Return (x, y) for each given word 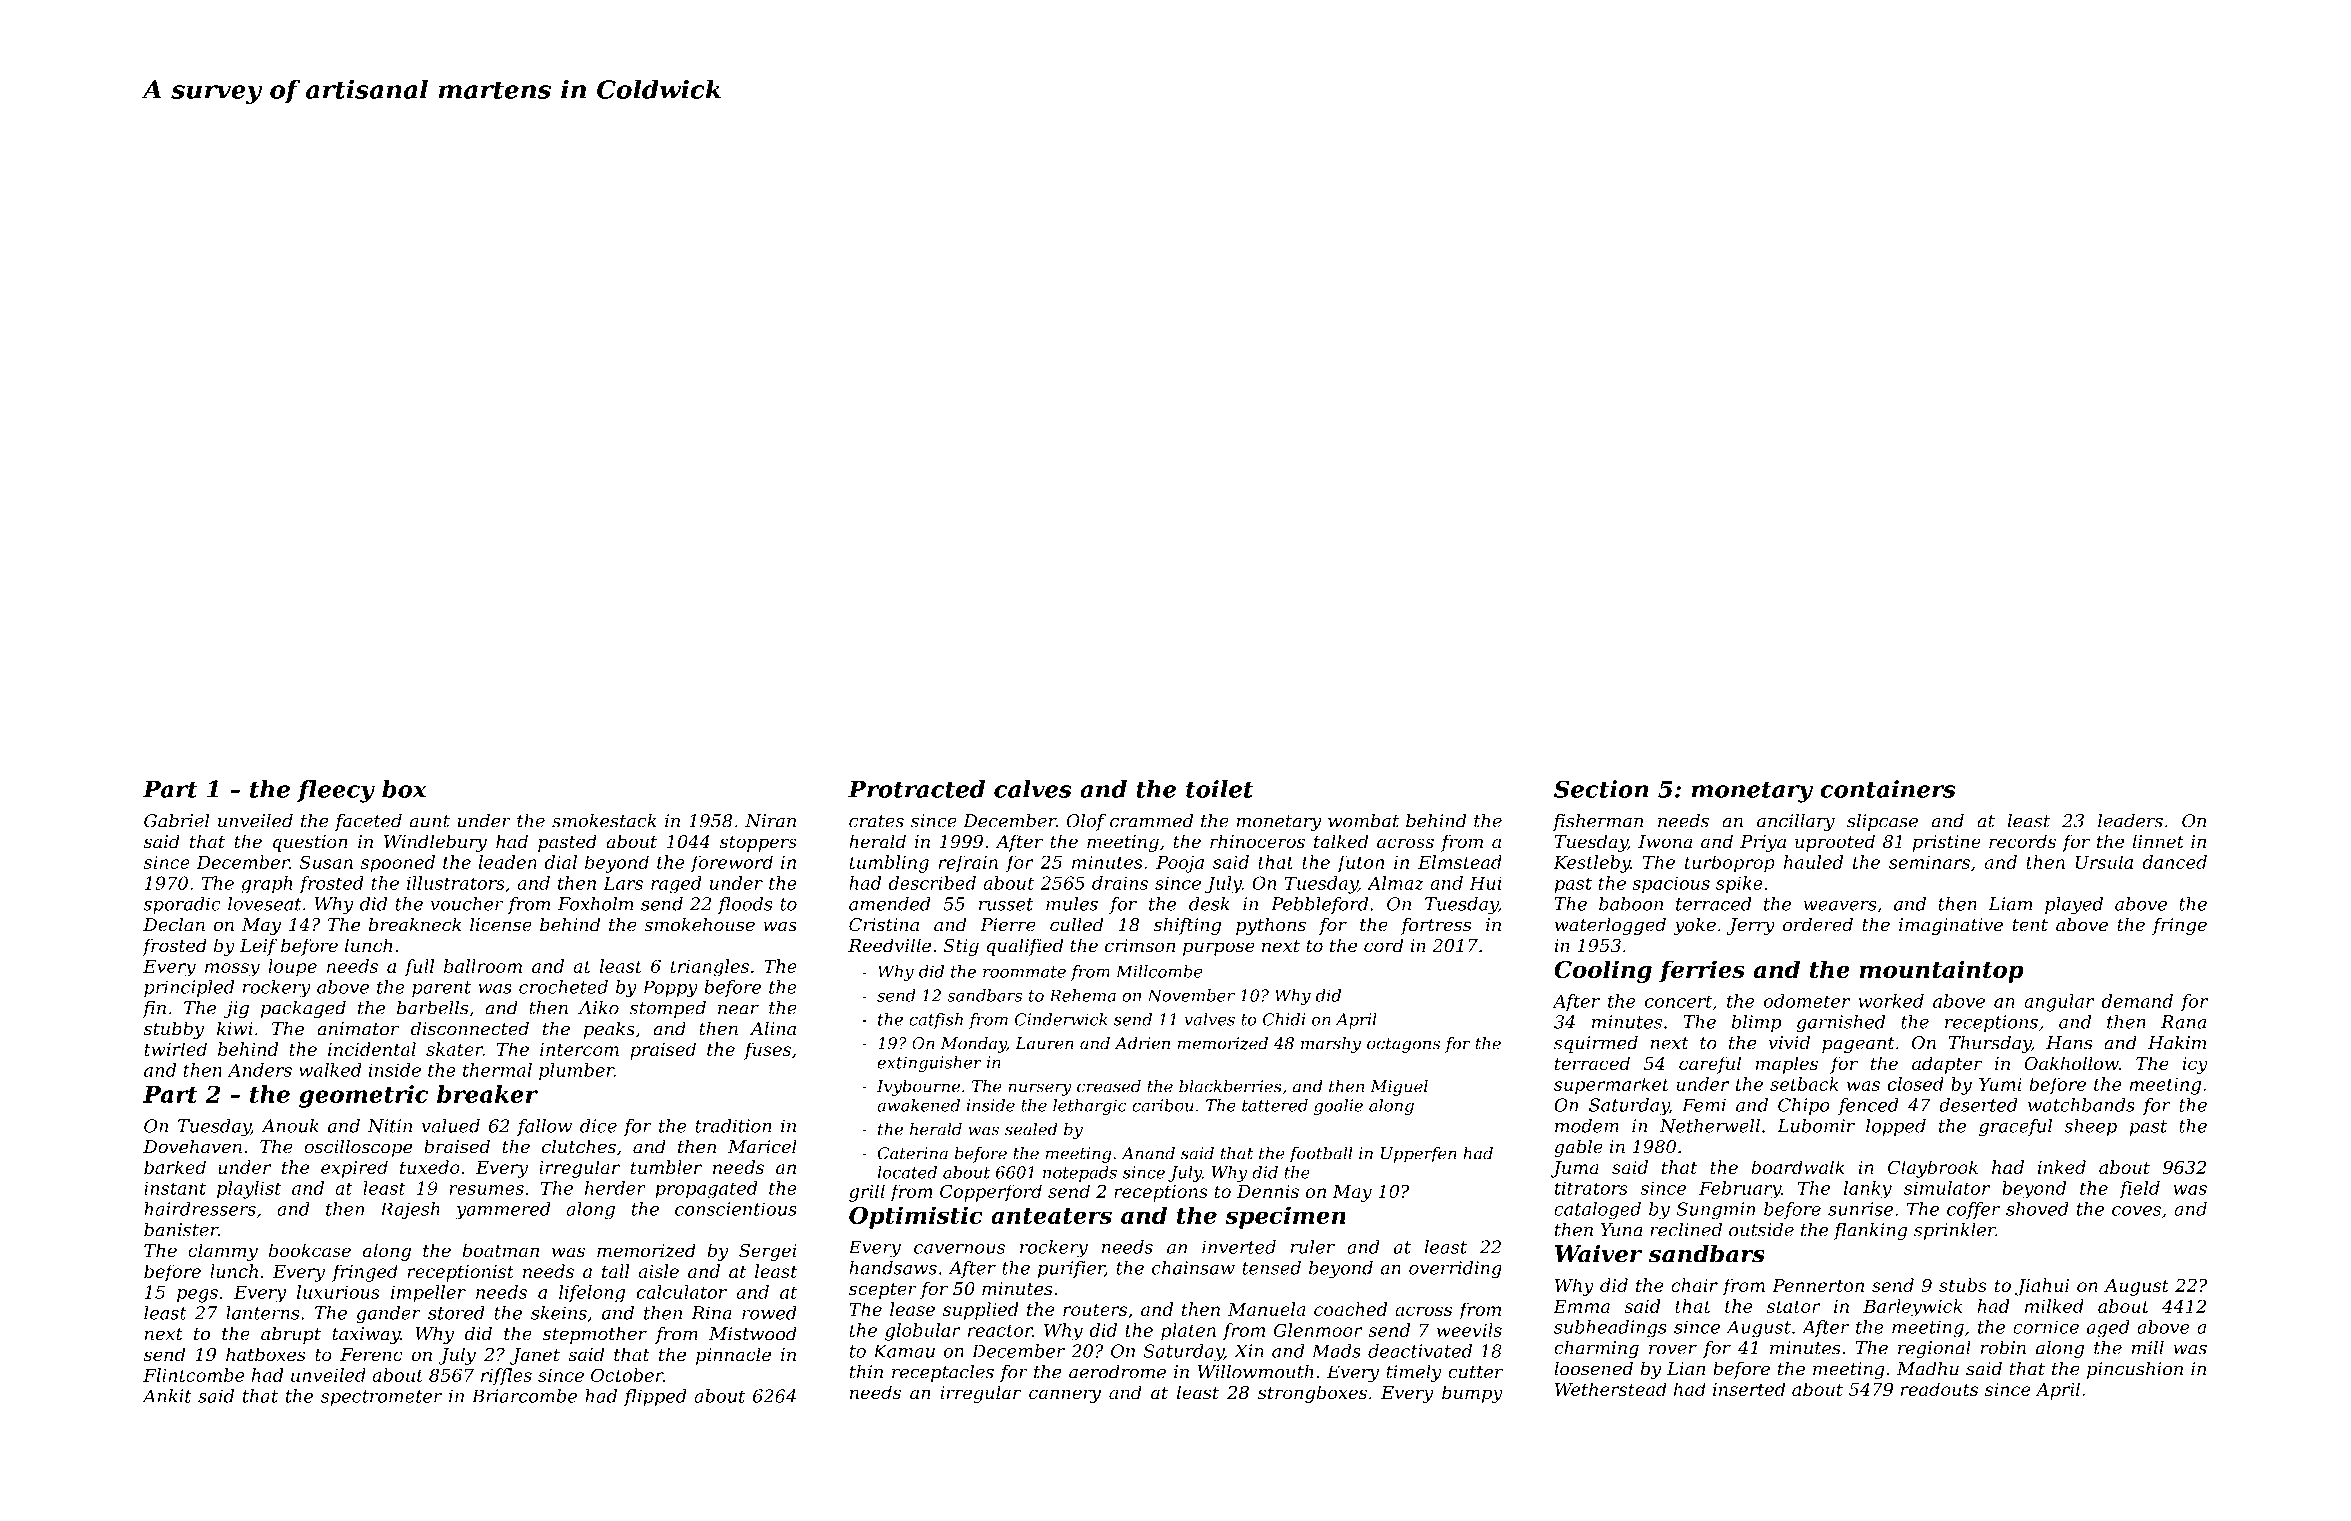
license (501, 924)
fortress (1436, 926)
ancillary (1796, 822)
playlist (249, 1190)
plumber (576, 1072)
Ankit (166, 1396)
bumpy (1472, 1394)
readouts (1939, 1389)
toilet (1219, 789)
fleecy (336, 791)
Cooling (1603, 971)
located (907, 1172)
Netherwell (1710, 1126)
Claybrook (1933, 1169)
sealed (1031, 1129)
